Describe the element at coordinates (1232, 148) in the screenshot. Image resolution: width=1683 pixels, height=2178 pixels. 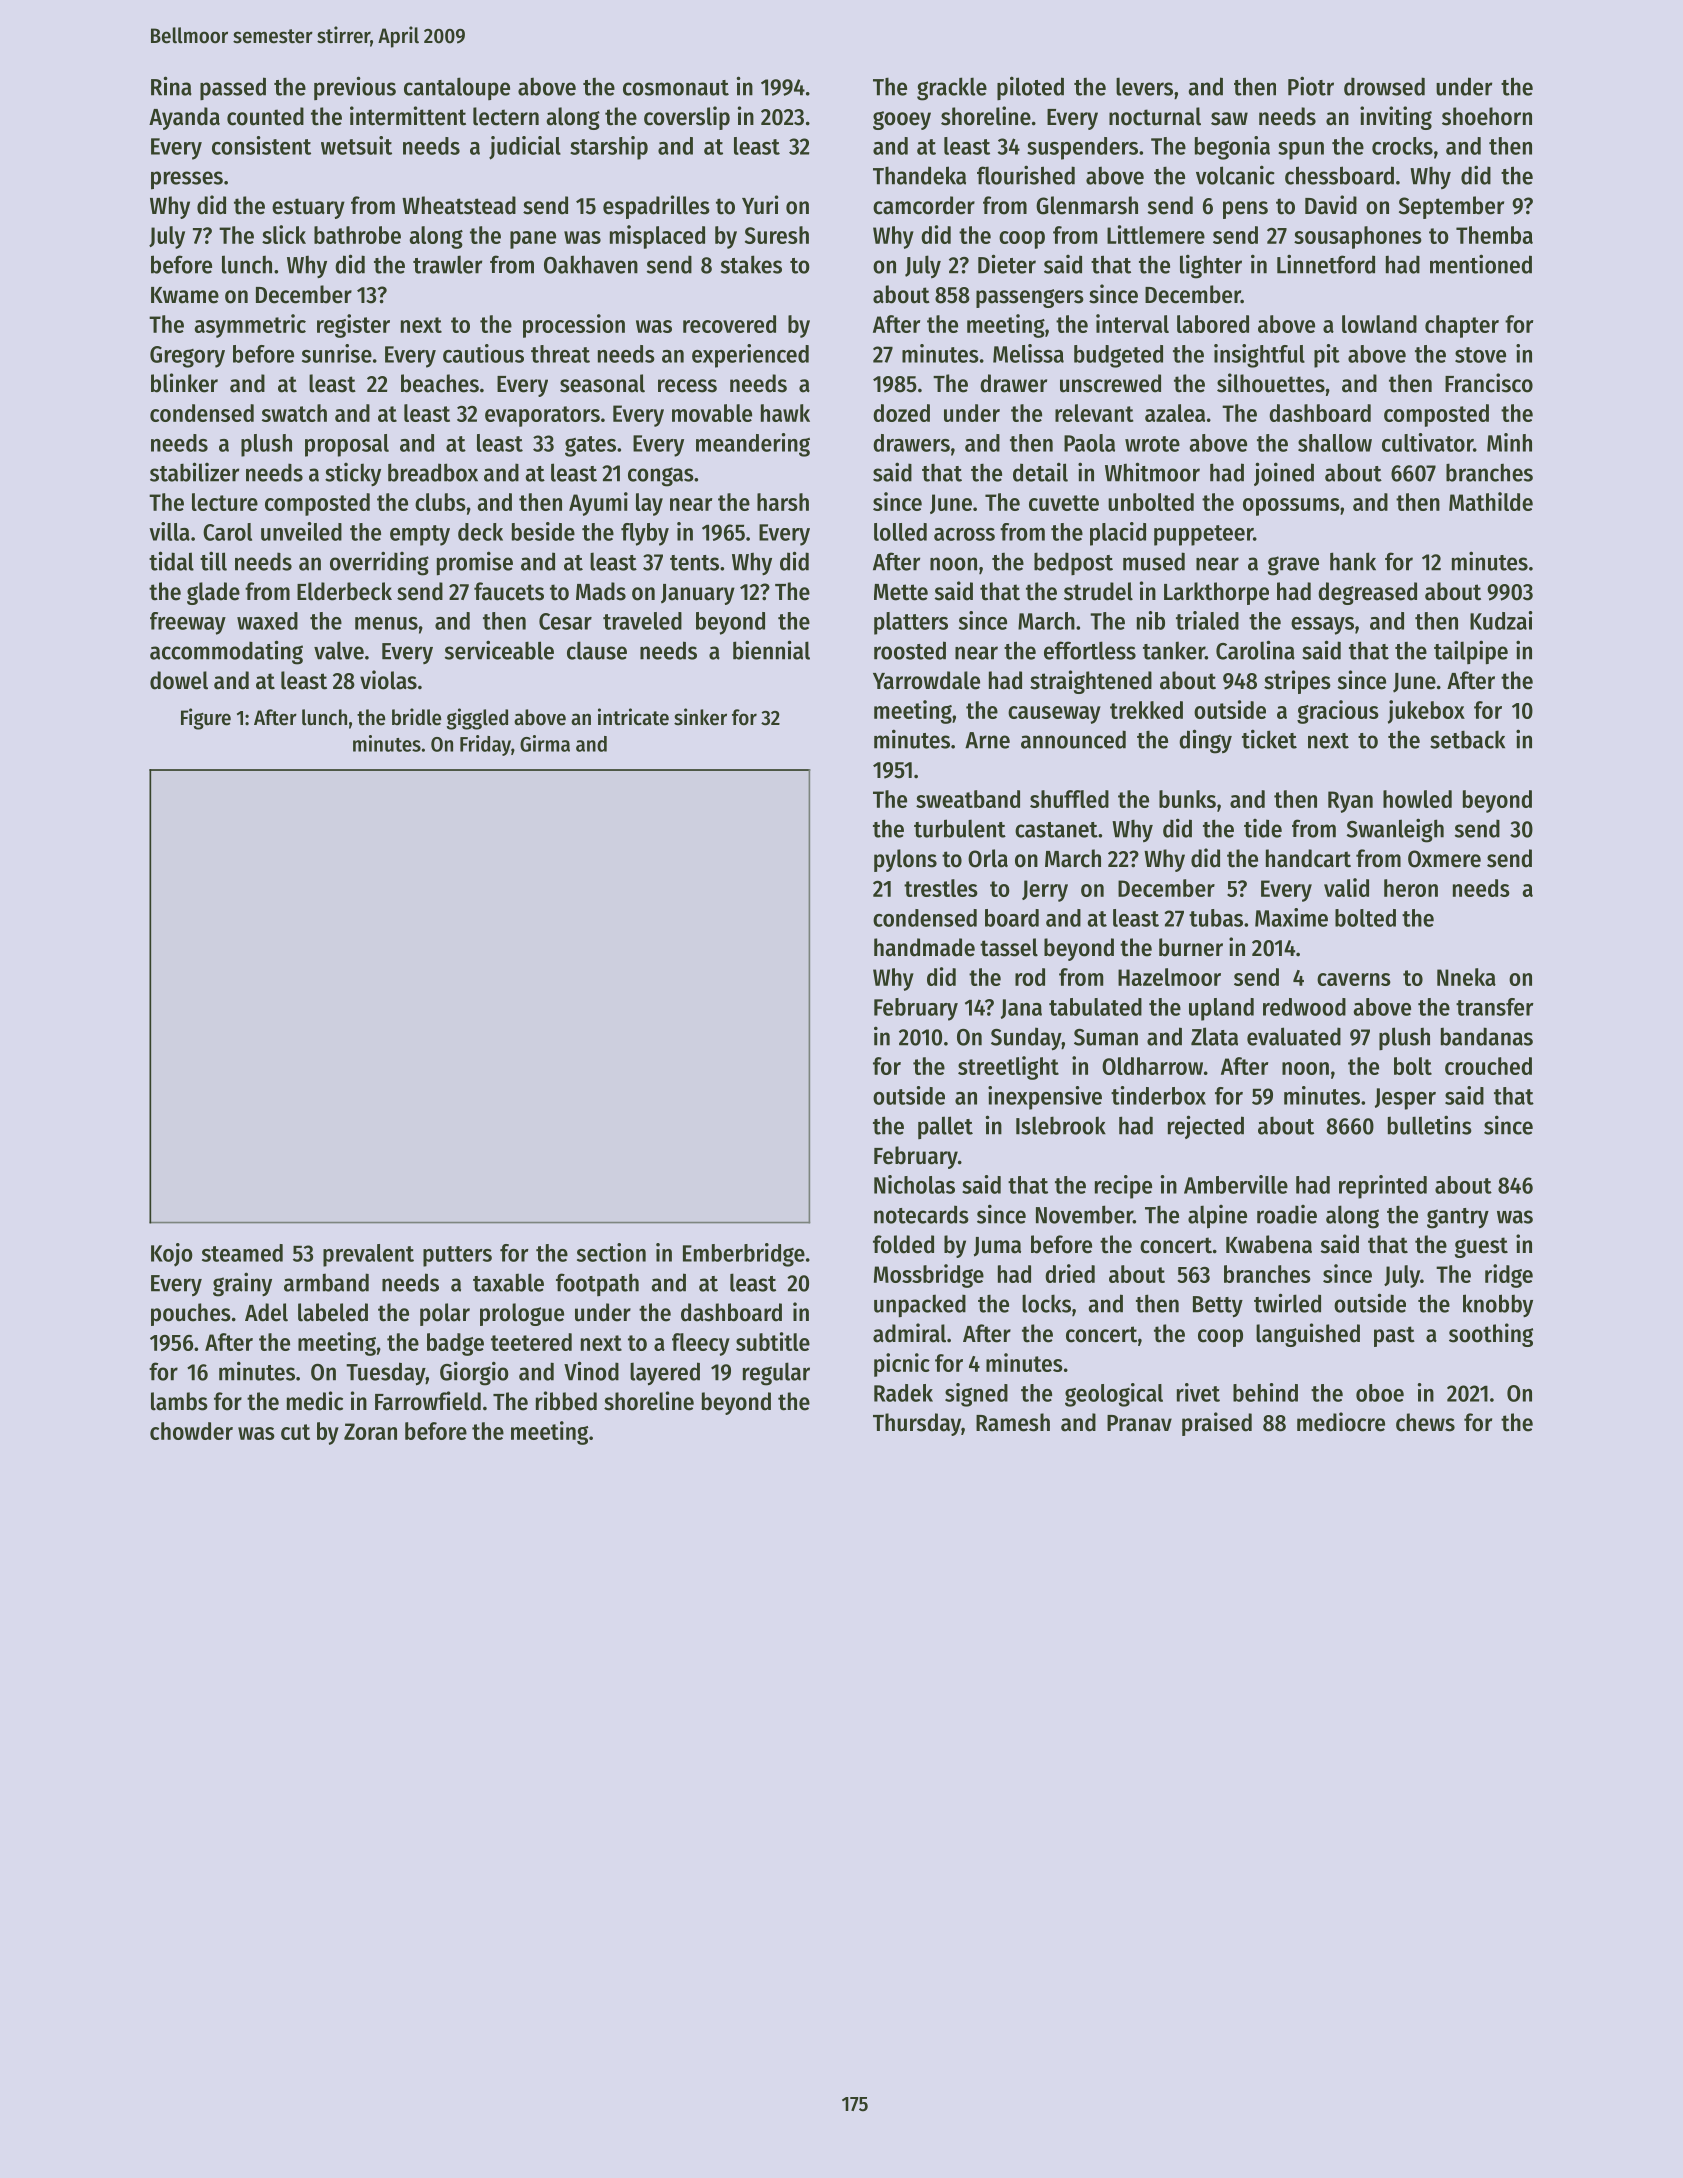
I see `begonia` at that location.
